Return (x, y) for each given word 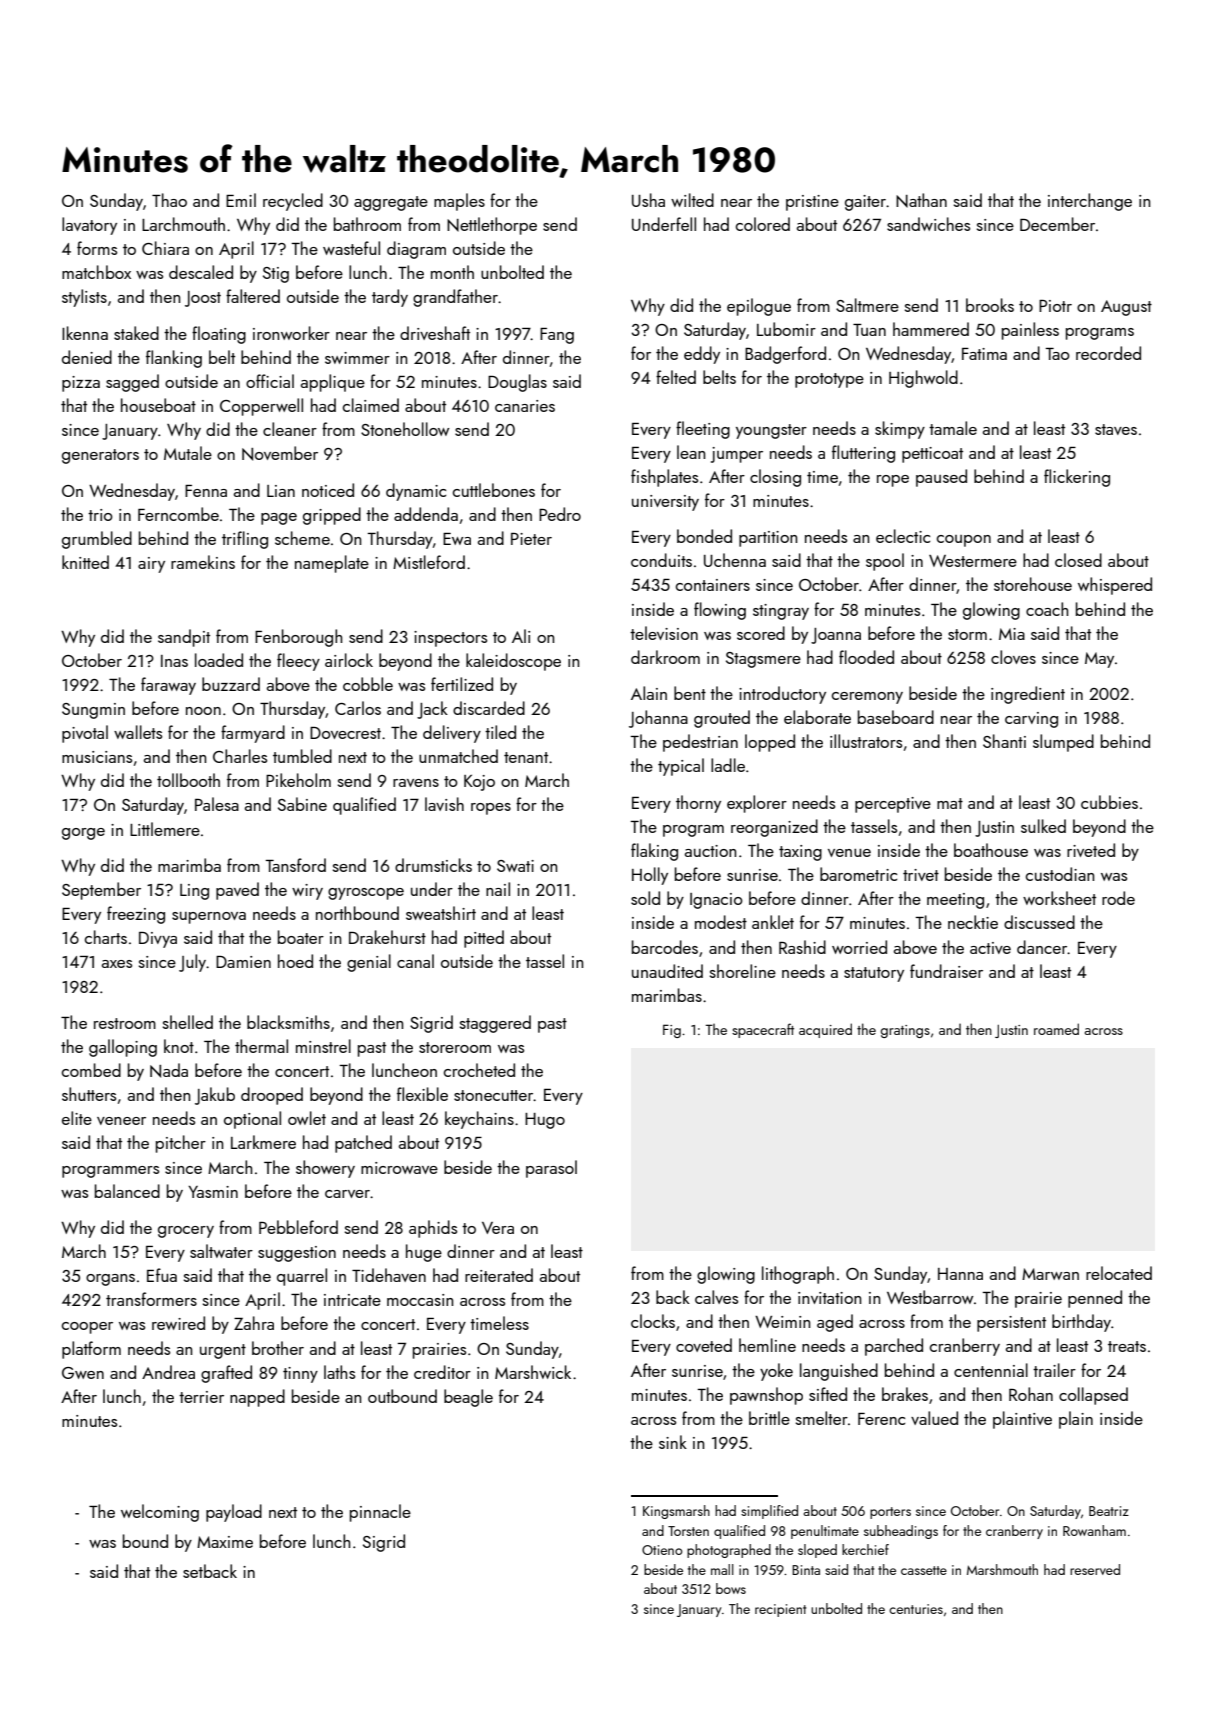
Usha (648, 200)
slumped (1063, 743)
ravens (416, 783)
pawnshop (766, 1396)
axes (117, 964)
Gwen (83, 1373)
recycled (293, 202)
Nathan (921, 200)
